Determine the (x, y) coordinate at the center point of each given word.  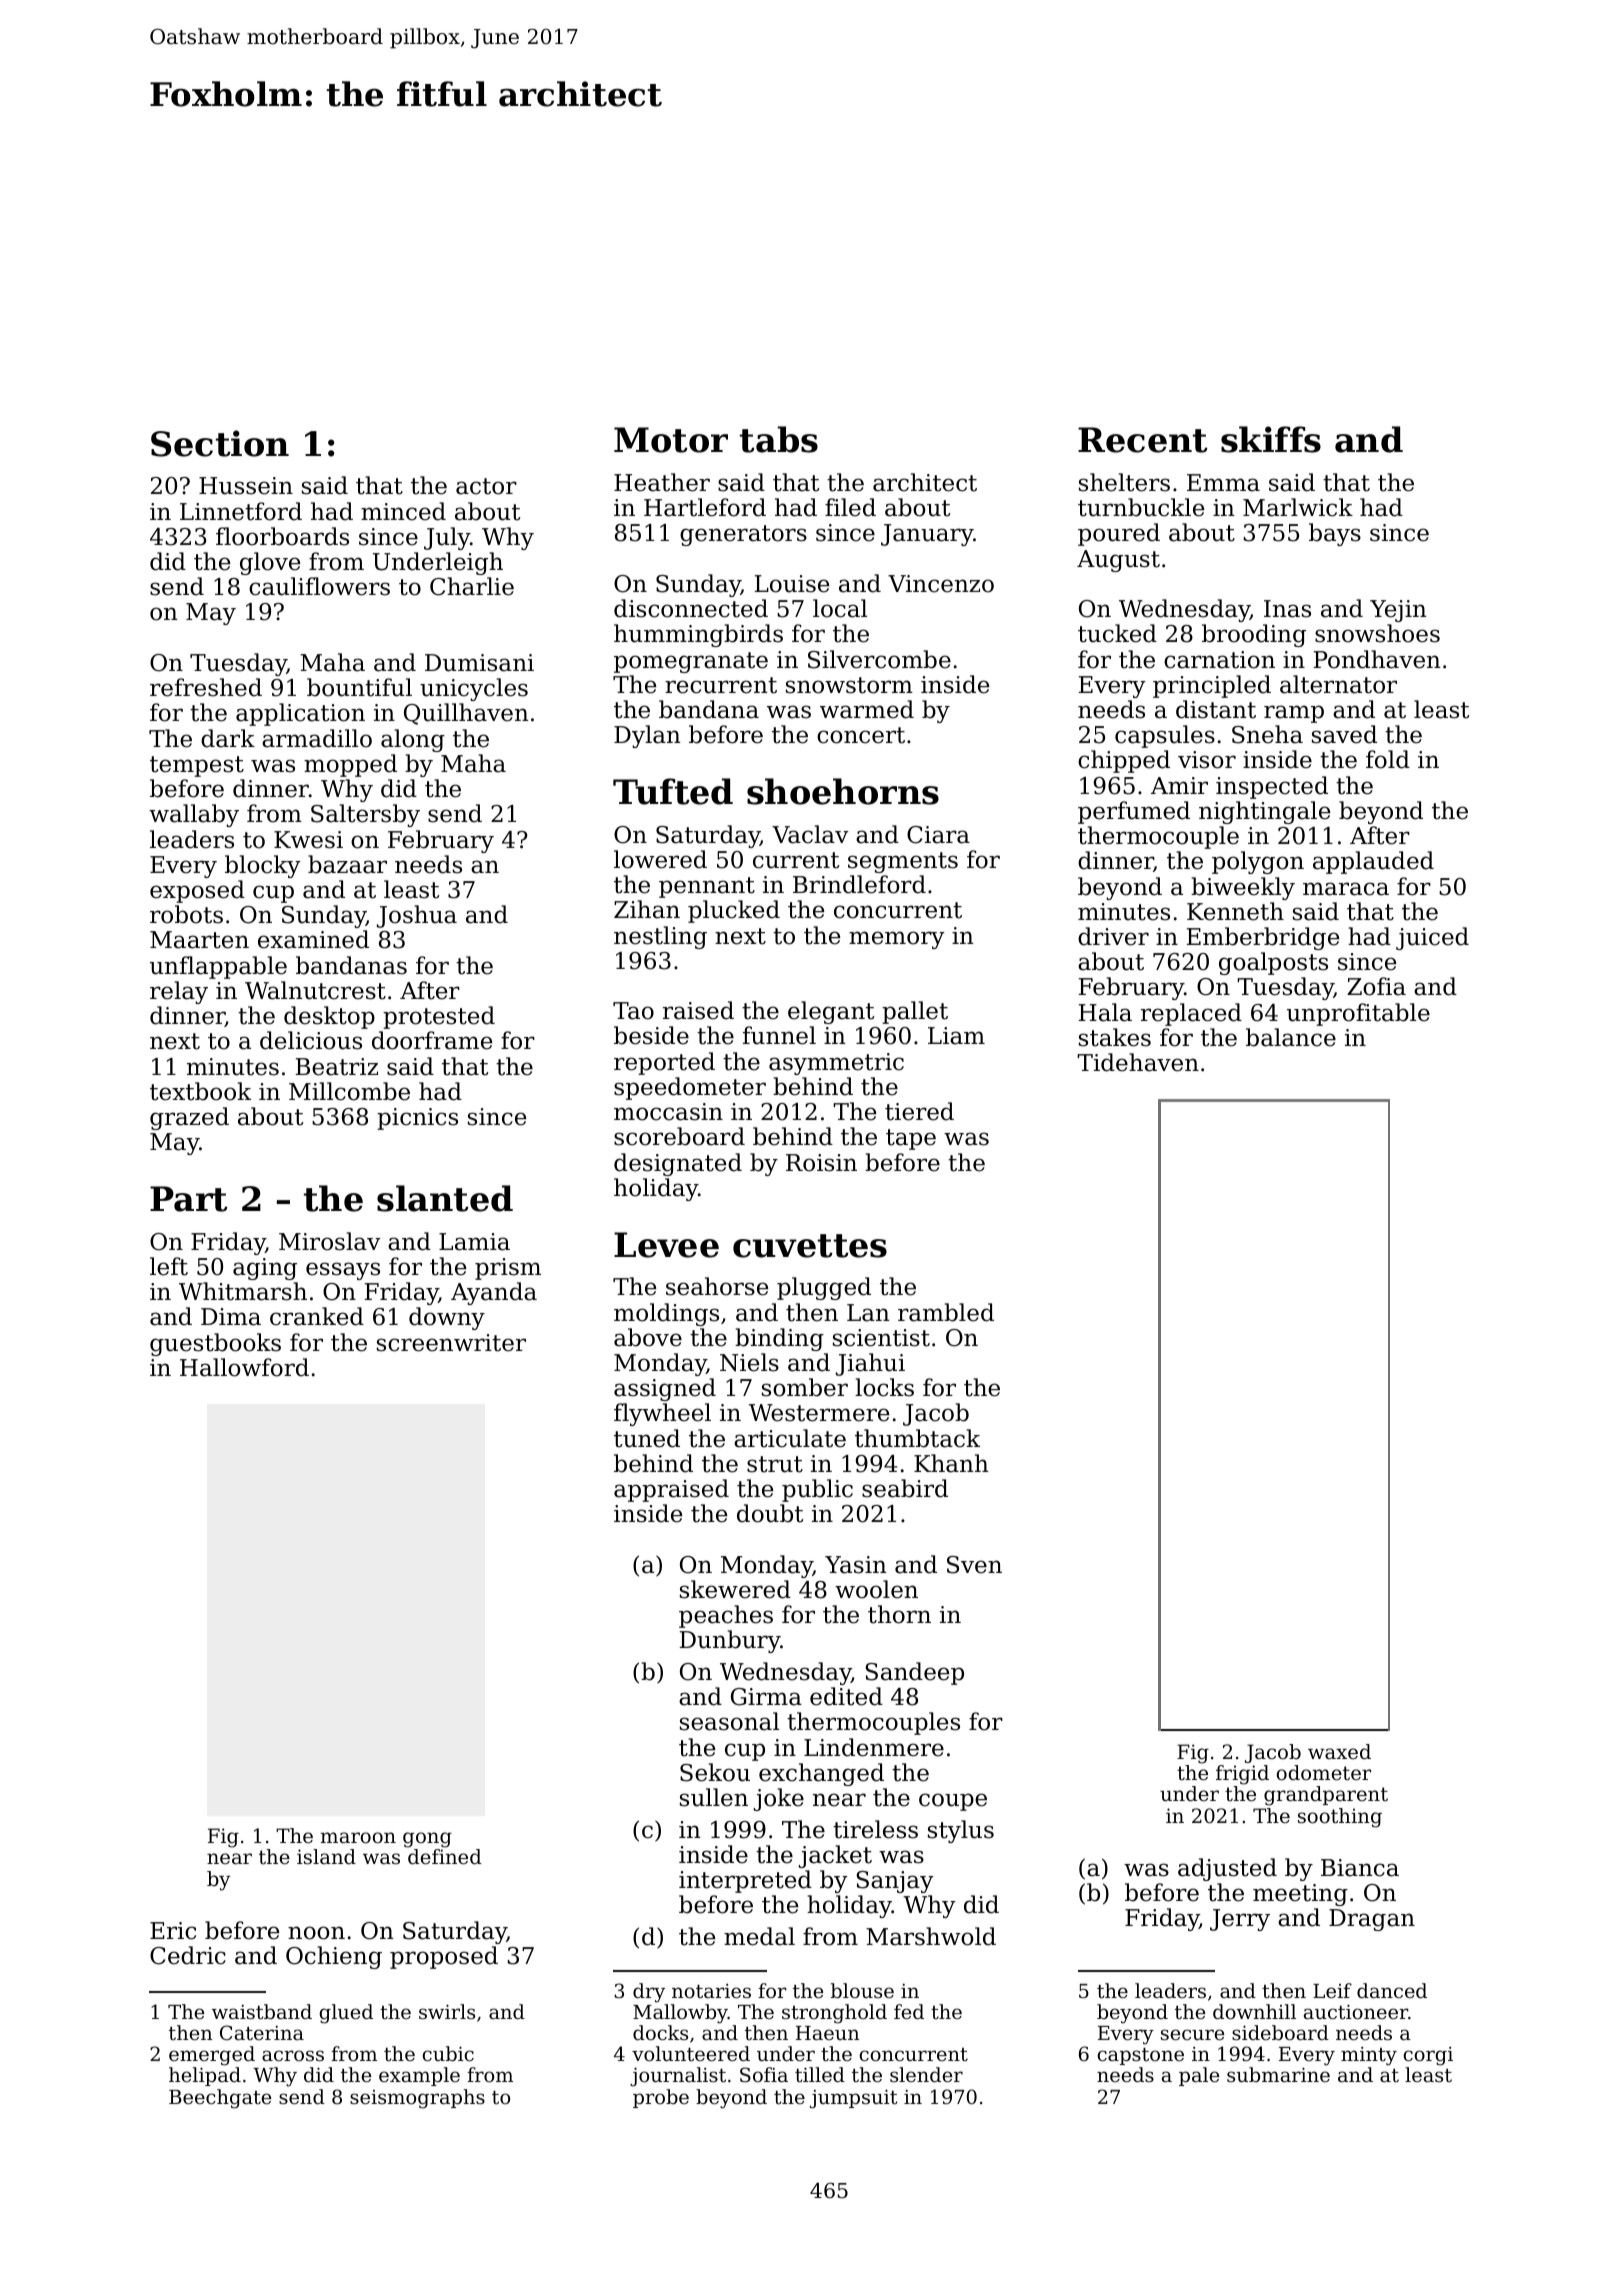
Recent (1142, 440)
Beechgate (220, 2099)
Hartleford (705, 507)
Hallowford (244, 1367)
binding (779, 1339)
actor (486, 486)
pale (1199, 2076)
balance (1291, 1037)
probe (661, 2098)
